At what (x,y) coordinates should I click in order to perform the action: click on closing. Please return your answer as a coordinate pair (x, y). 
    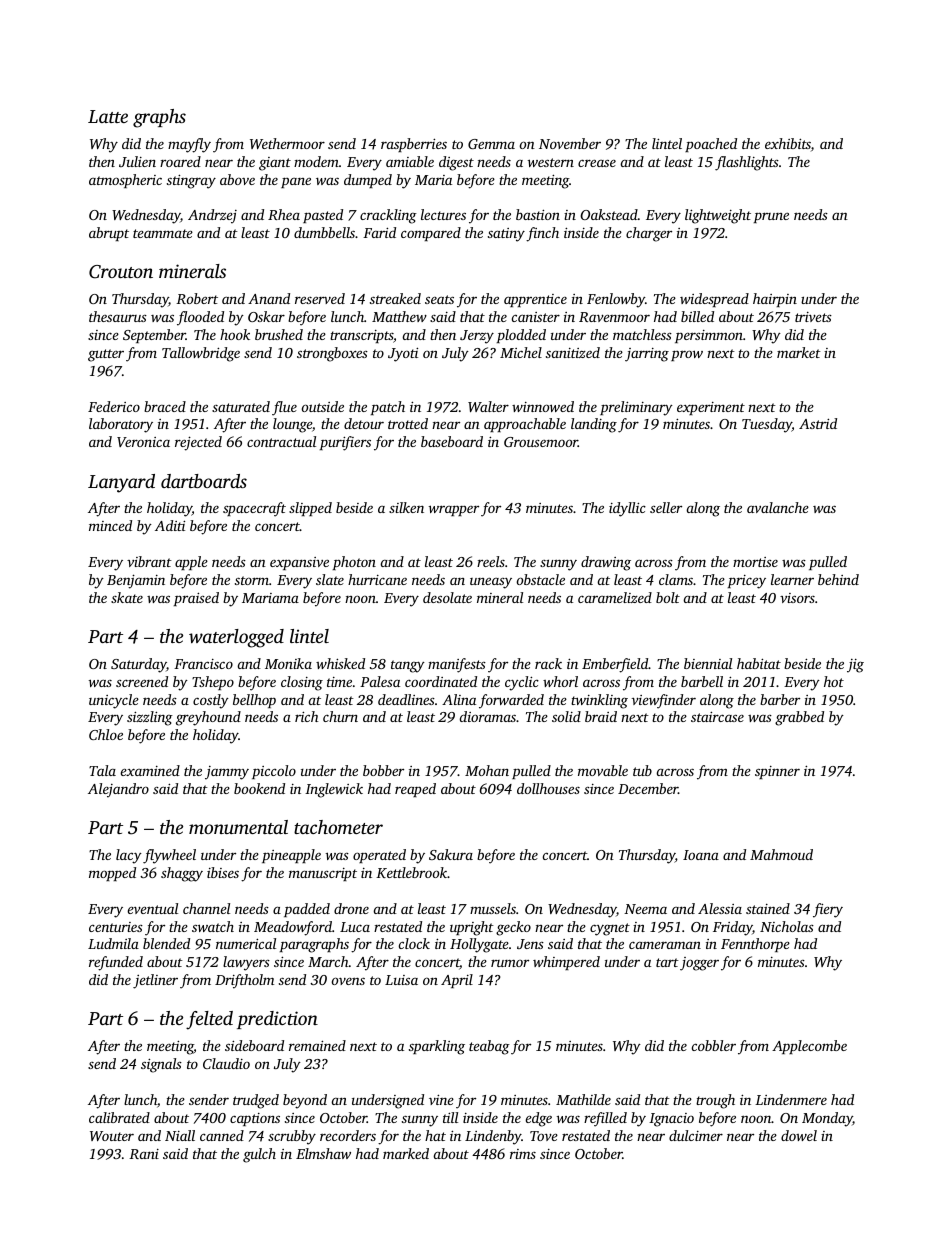
    Looking at the image, I should click on (302, 683).
